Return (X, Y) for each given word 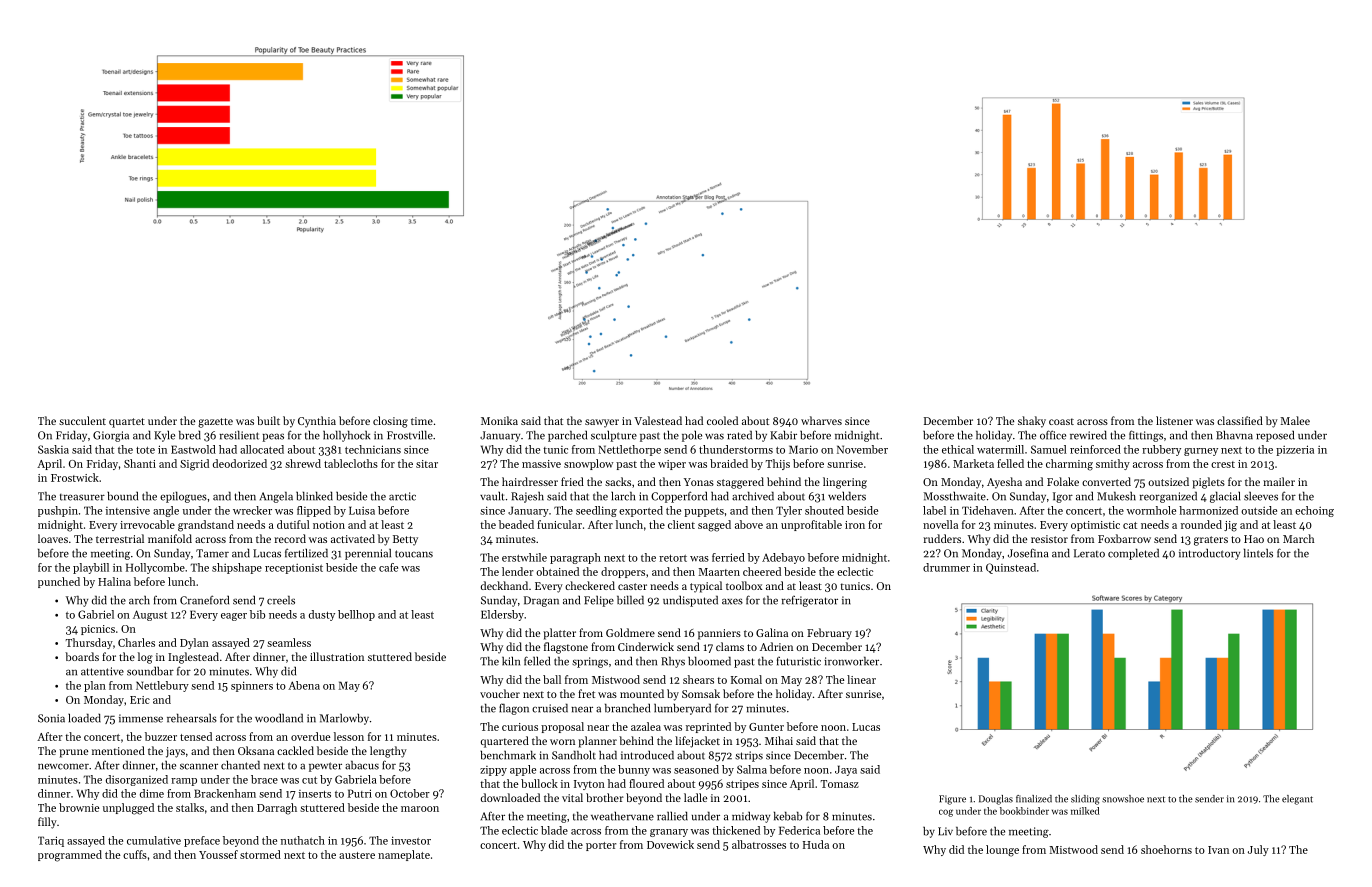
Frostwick (75, 477)
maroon (420, 809)
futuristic (799, 661)
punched (59, 582)
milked (1085, 811)
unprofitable (811, 525)
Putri (360, 793)
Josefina (1028, 553)
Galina (772, 632)
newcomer (63, 766)
